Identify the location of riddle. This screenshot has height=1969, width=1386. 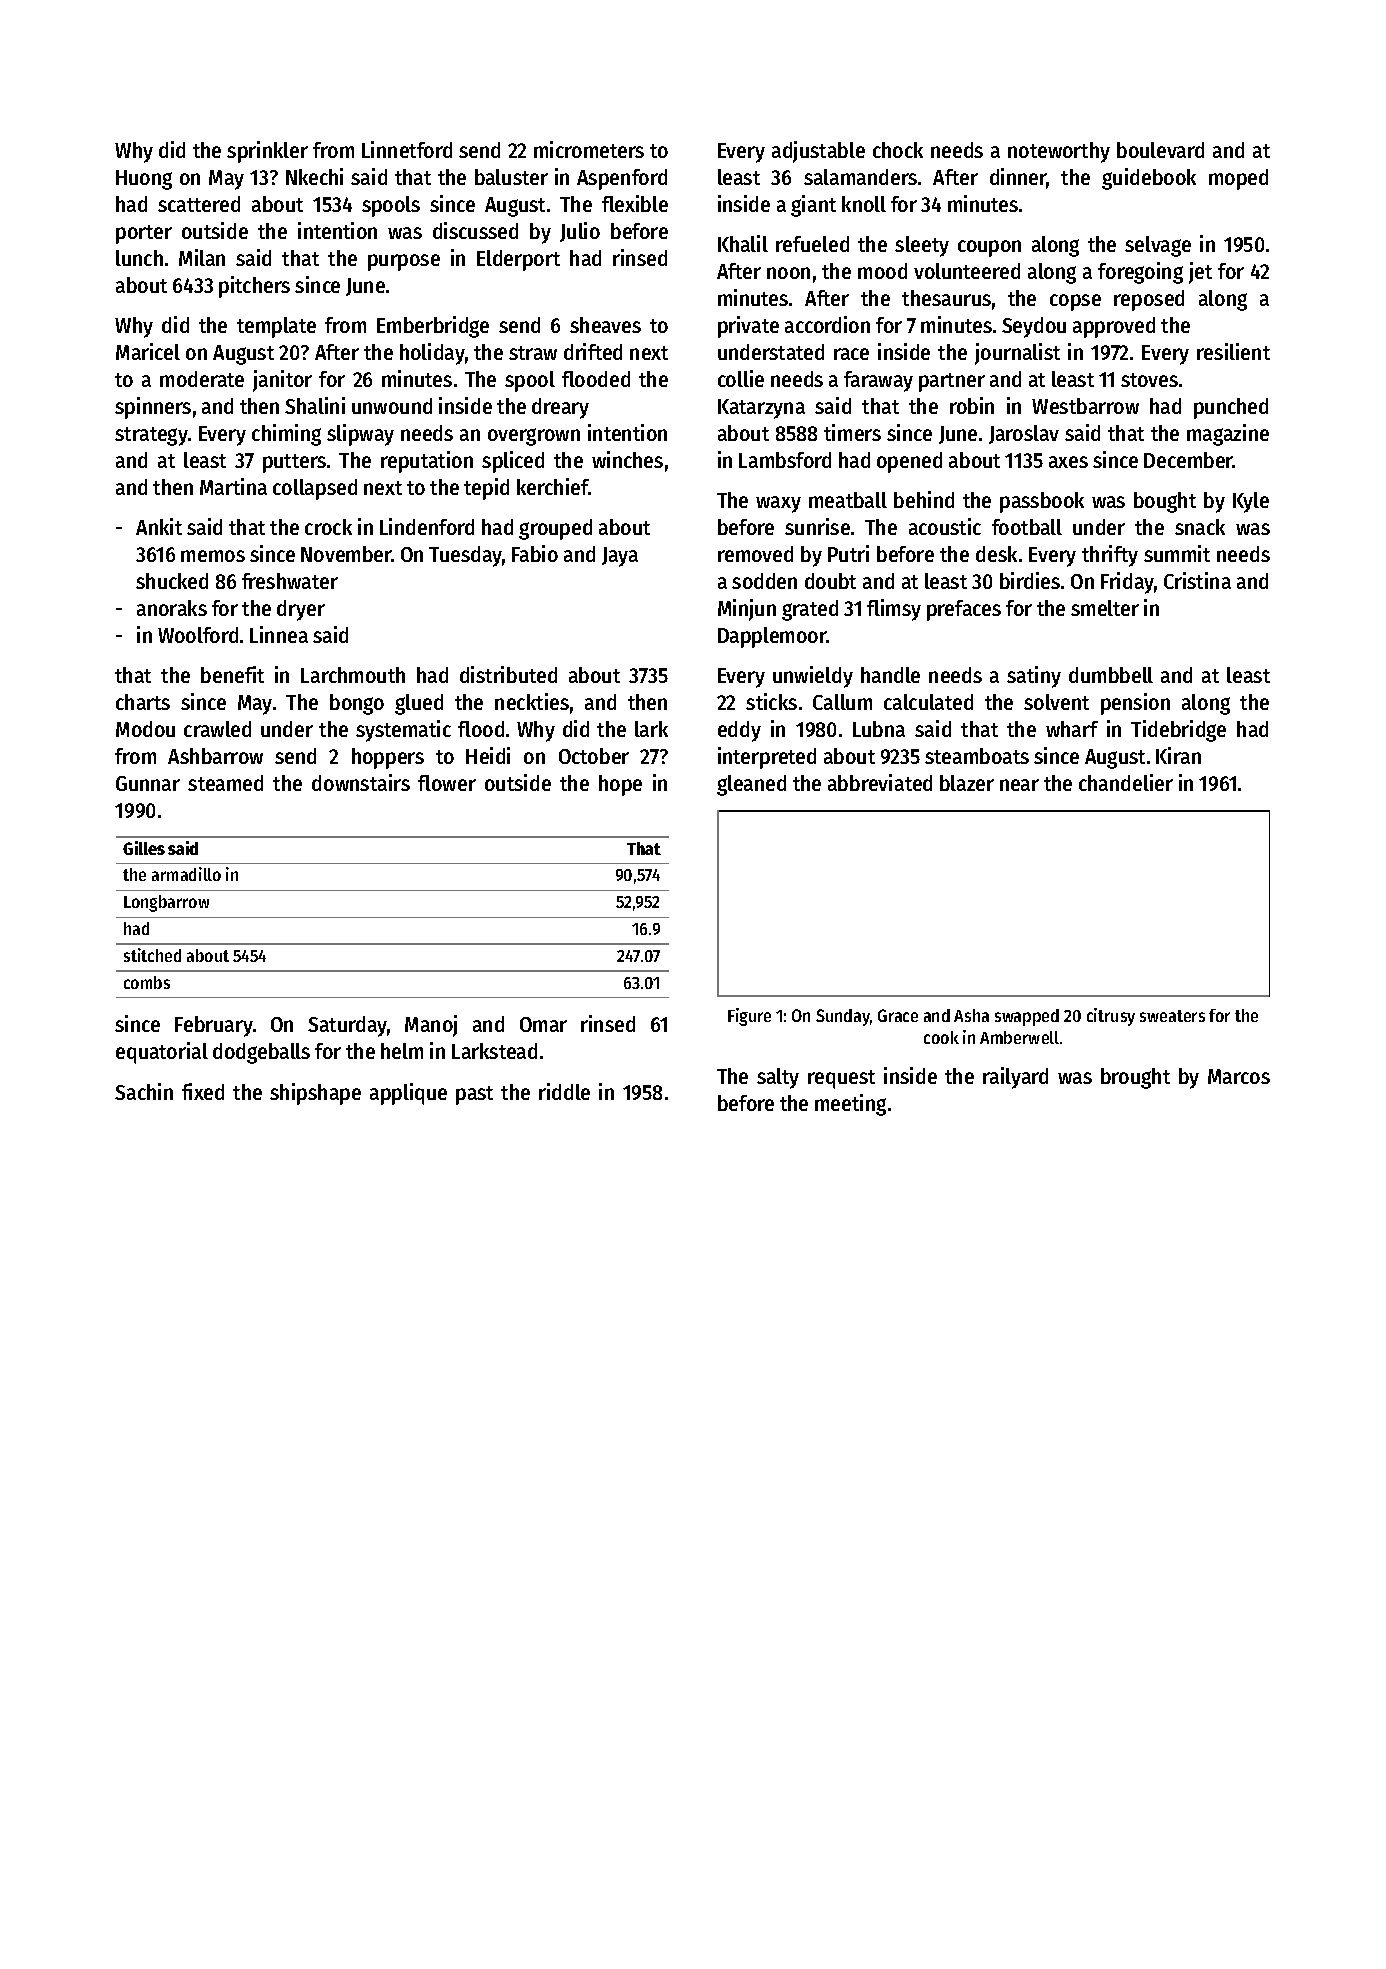
(564, 1091).
